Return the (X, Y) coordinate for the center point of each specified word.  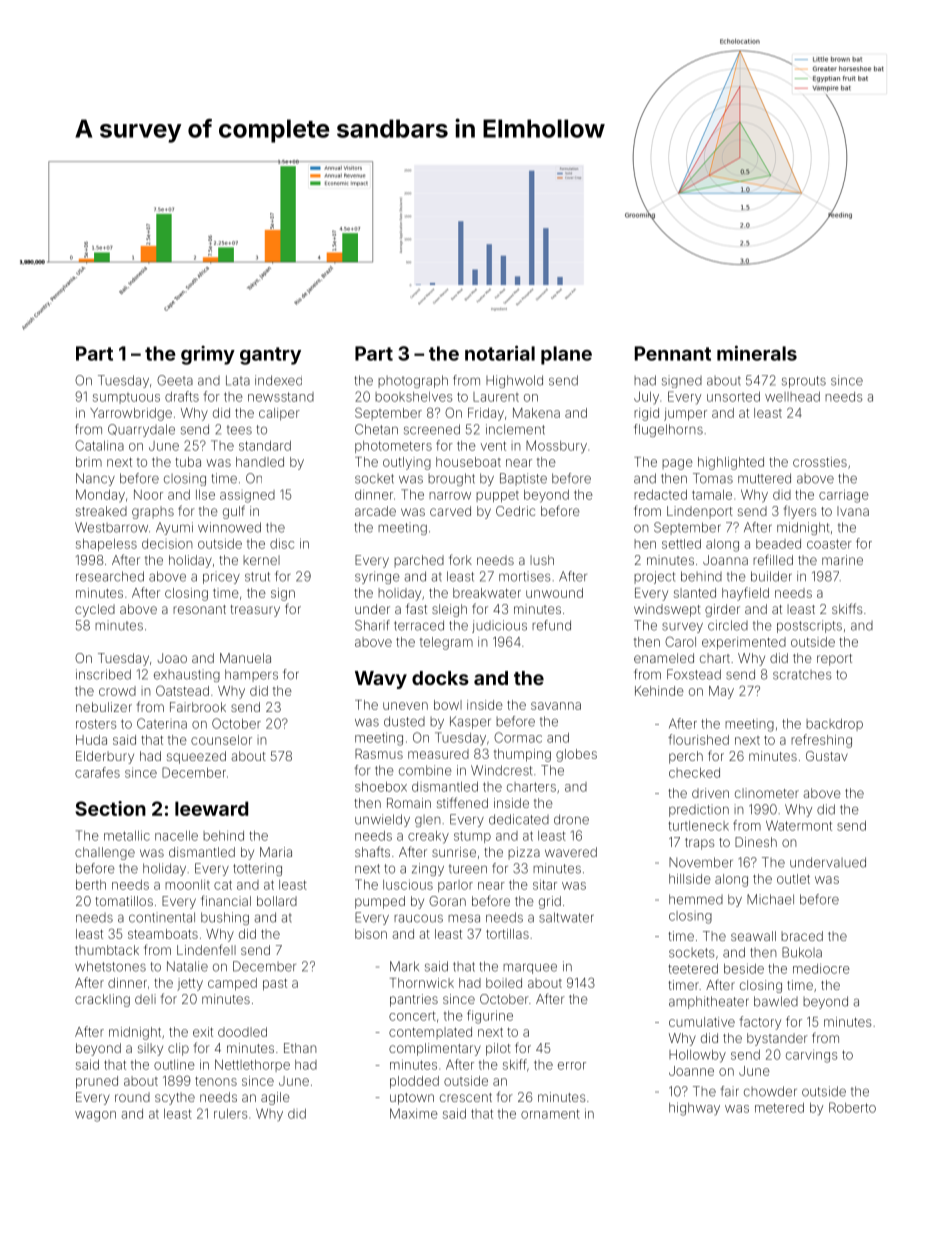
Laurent (496, 397)
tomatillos (124, 901)
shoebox (381, 787)
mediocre (821, 969)
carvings (812, 1056)
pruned (97, 1082)
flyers (799, 512)
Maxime (414, 1113)
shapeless (106, 545)
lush (542, 560)
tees (239, 430)
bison (371, 934)
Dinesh (756, 842)
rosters (96, 724)
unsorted (733, 397)
